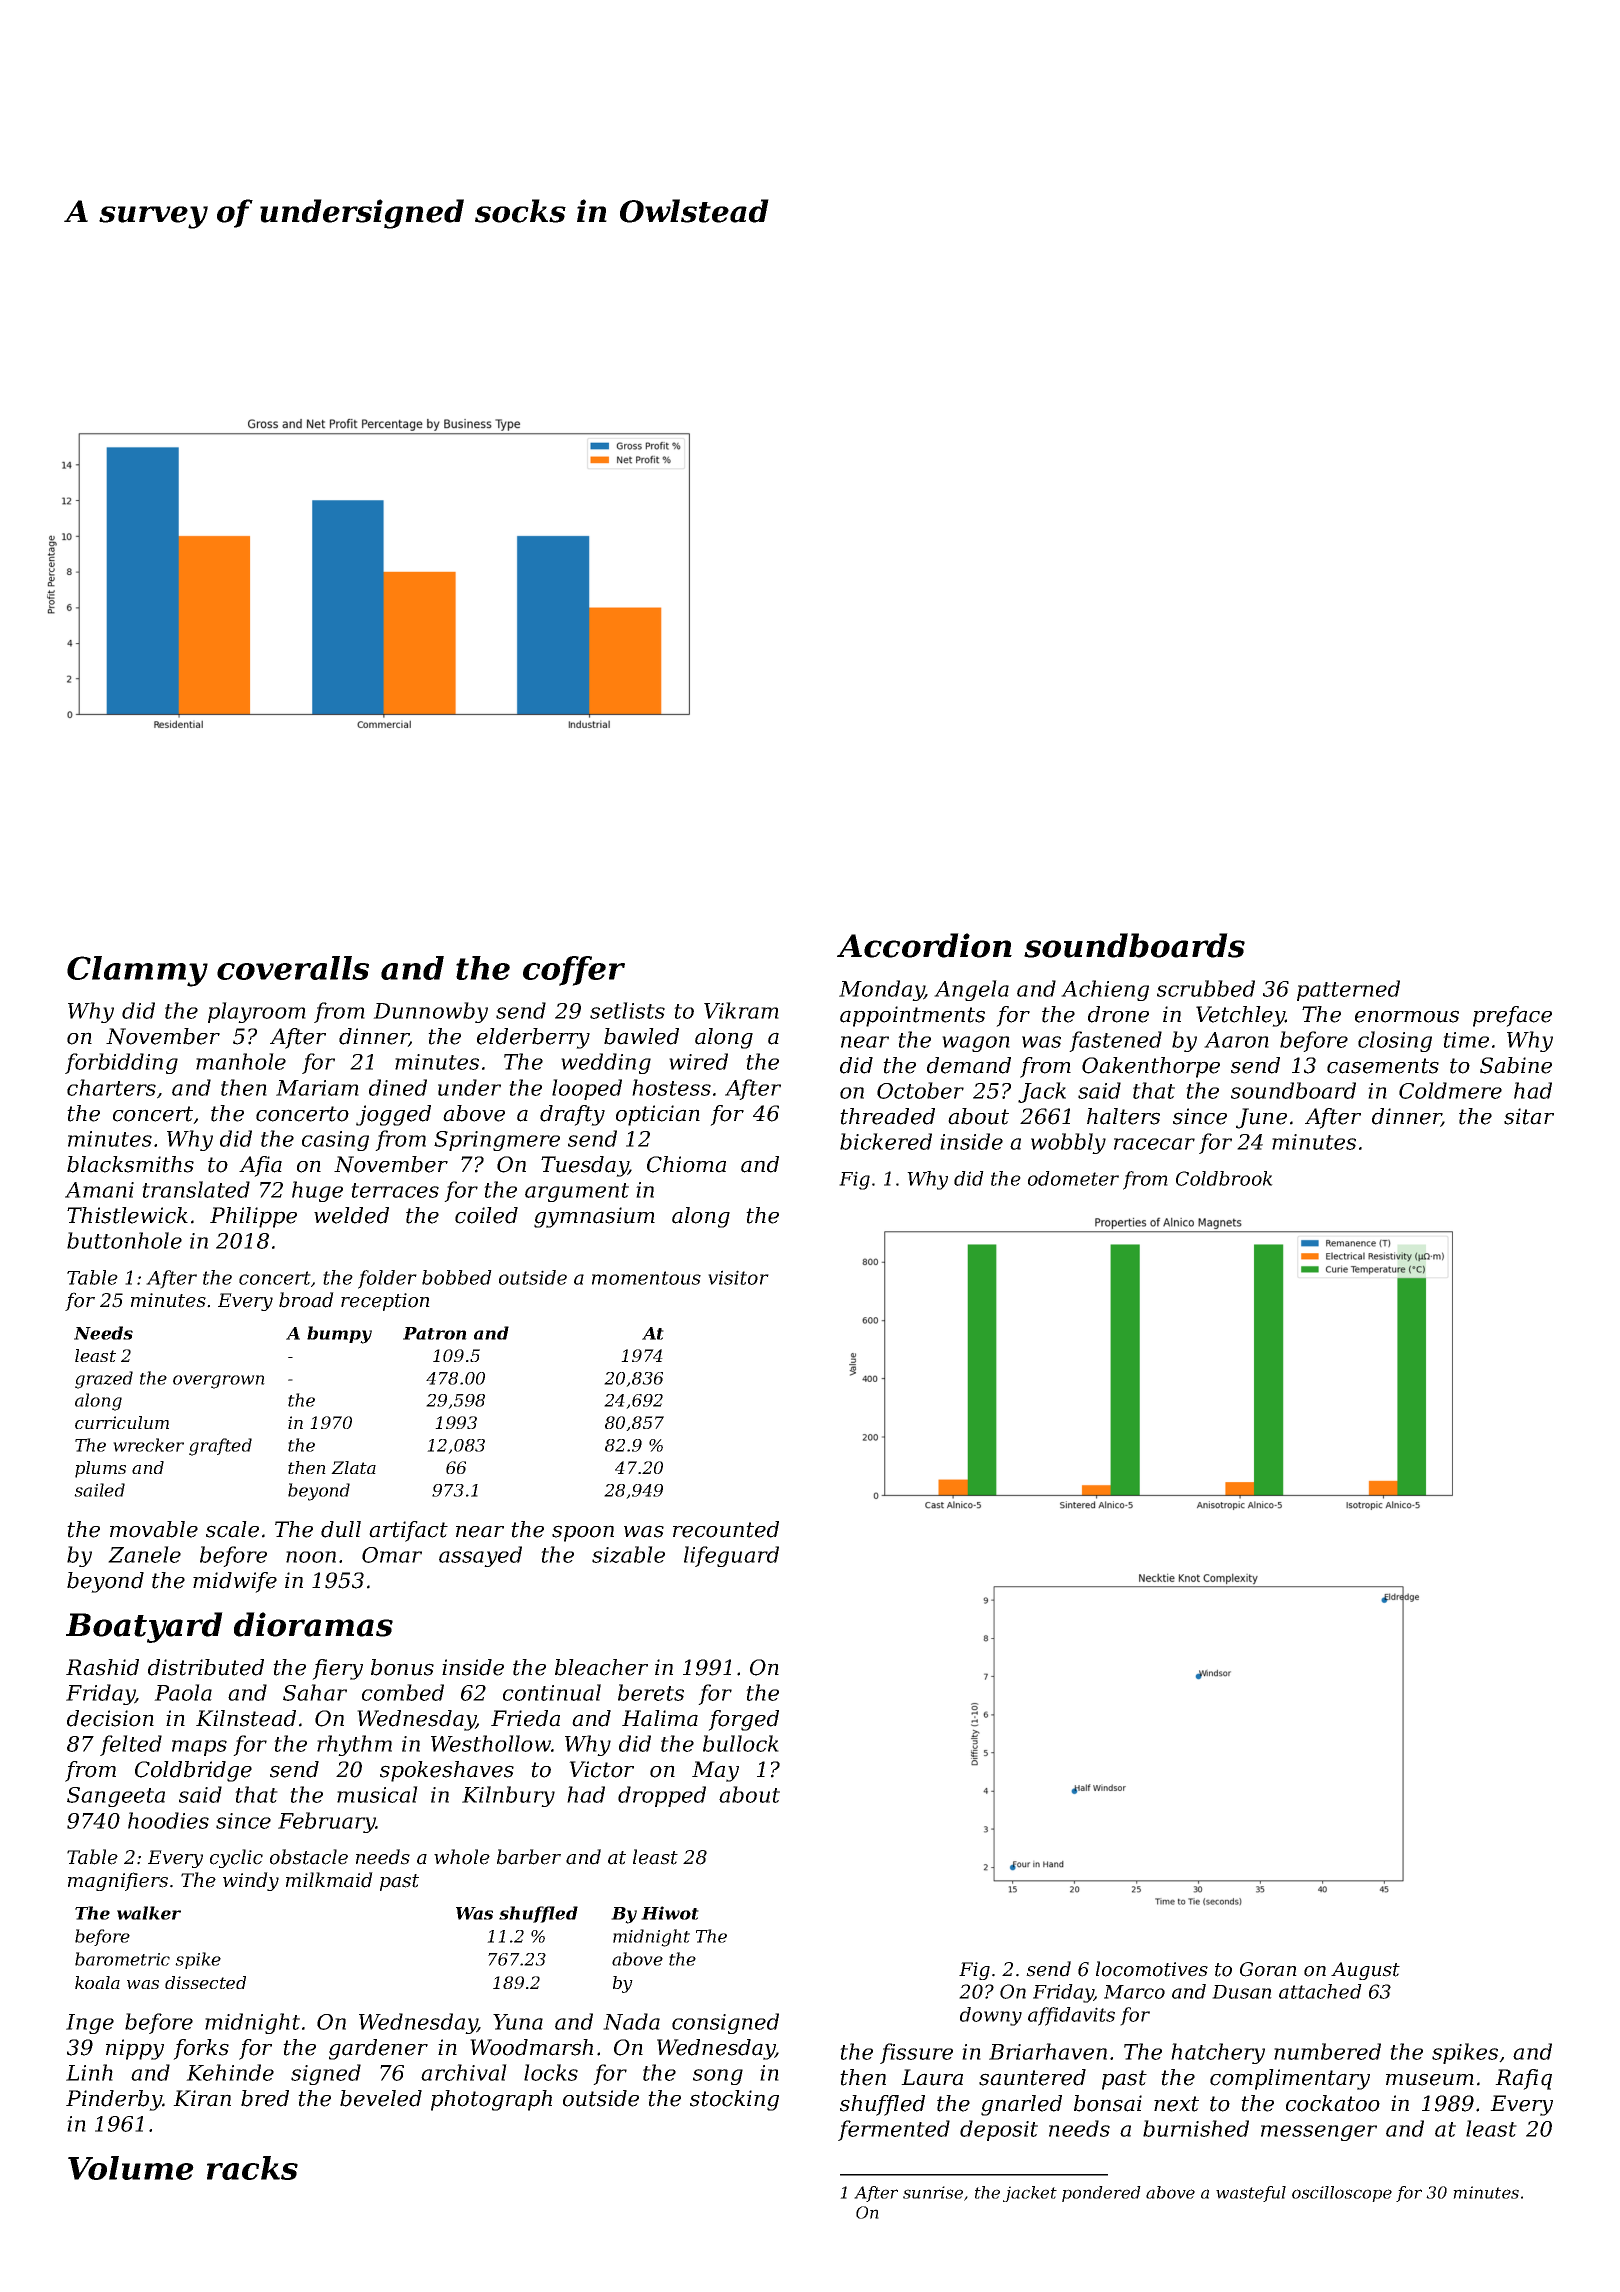  What do you see at coordinates (1319, 2133) in the page?
I see `messenger` at bounding box center [1319, 2133].
